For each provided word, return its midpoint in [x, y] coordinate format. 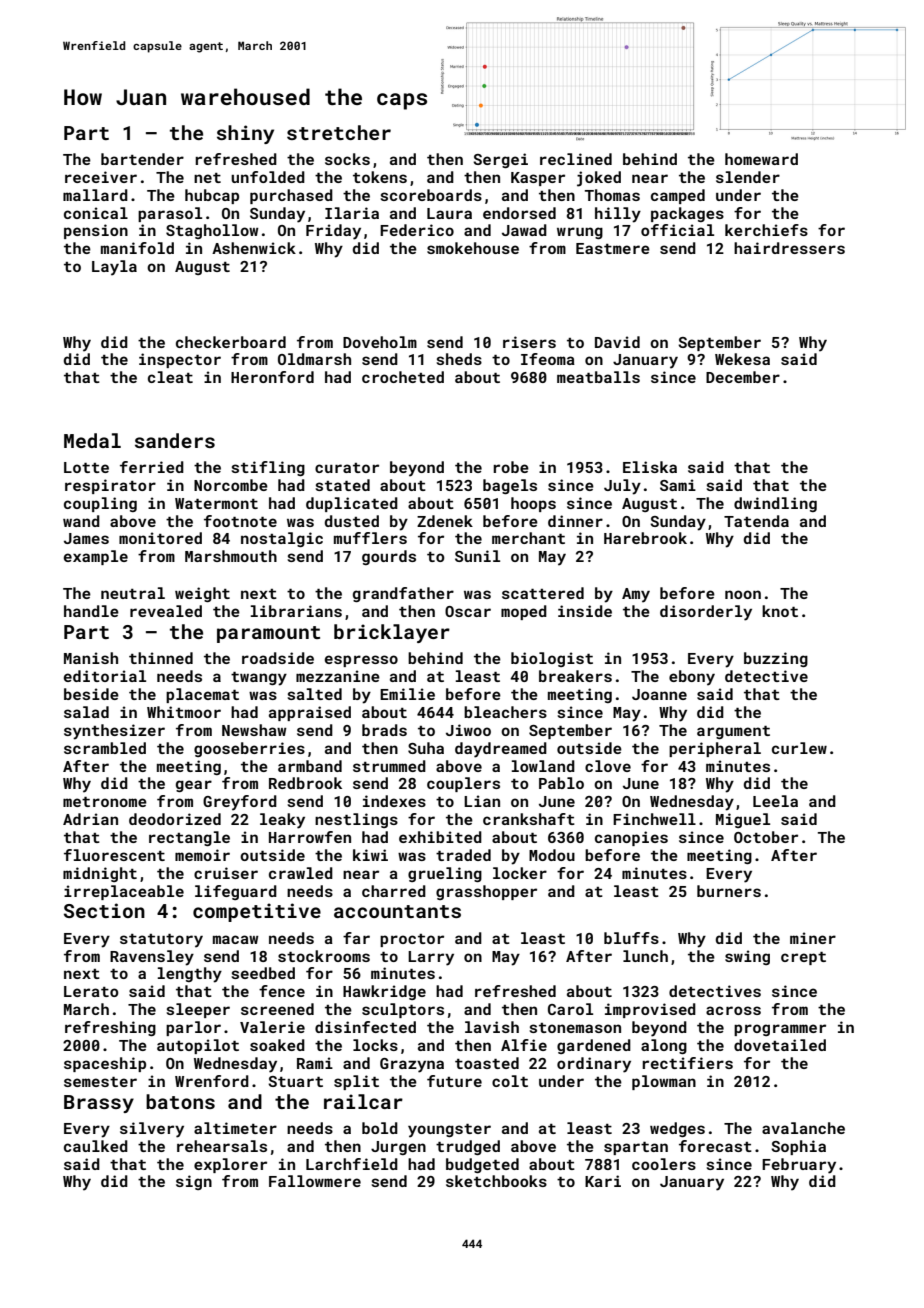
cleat [170, 377]
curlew [799, 748]
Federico [417, 230]
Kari [603, 1181]
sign [194, 1182]
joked [599, 179]
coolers [664, 1164]
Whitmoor [184, 712]
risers [529, 342]
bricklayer [392, 633]
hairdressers [789, 248]
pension [96, 231]
